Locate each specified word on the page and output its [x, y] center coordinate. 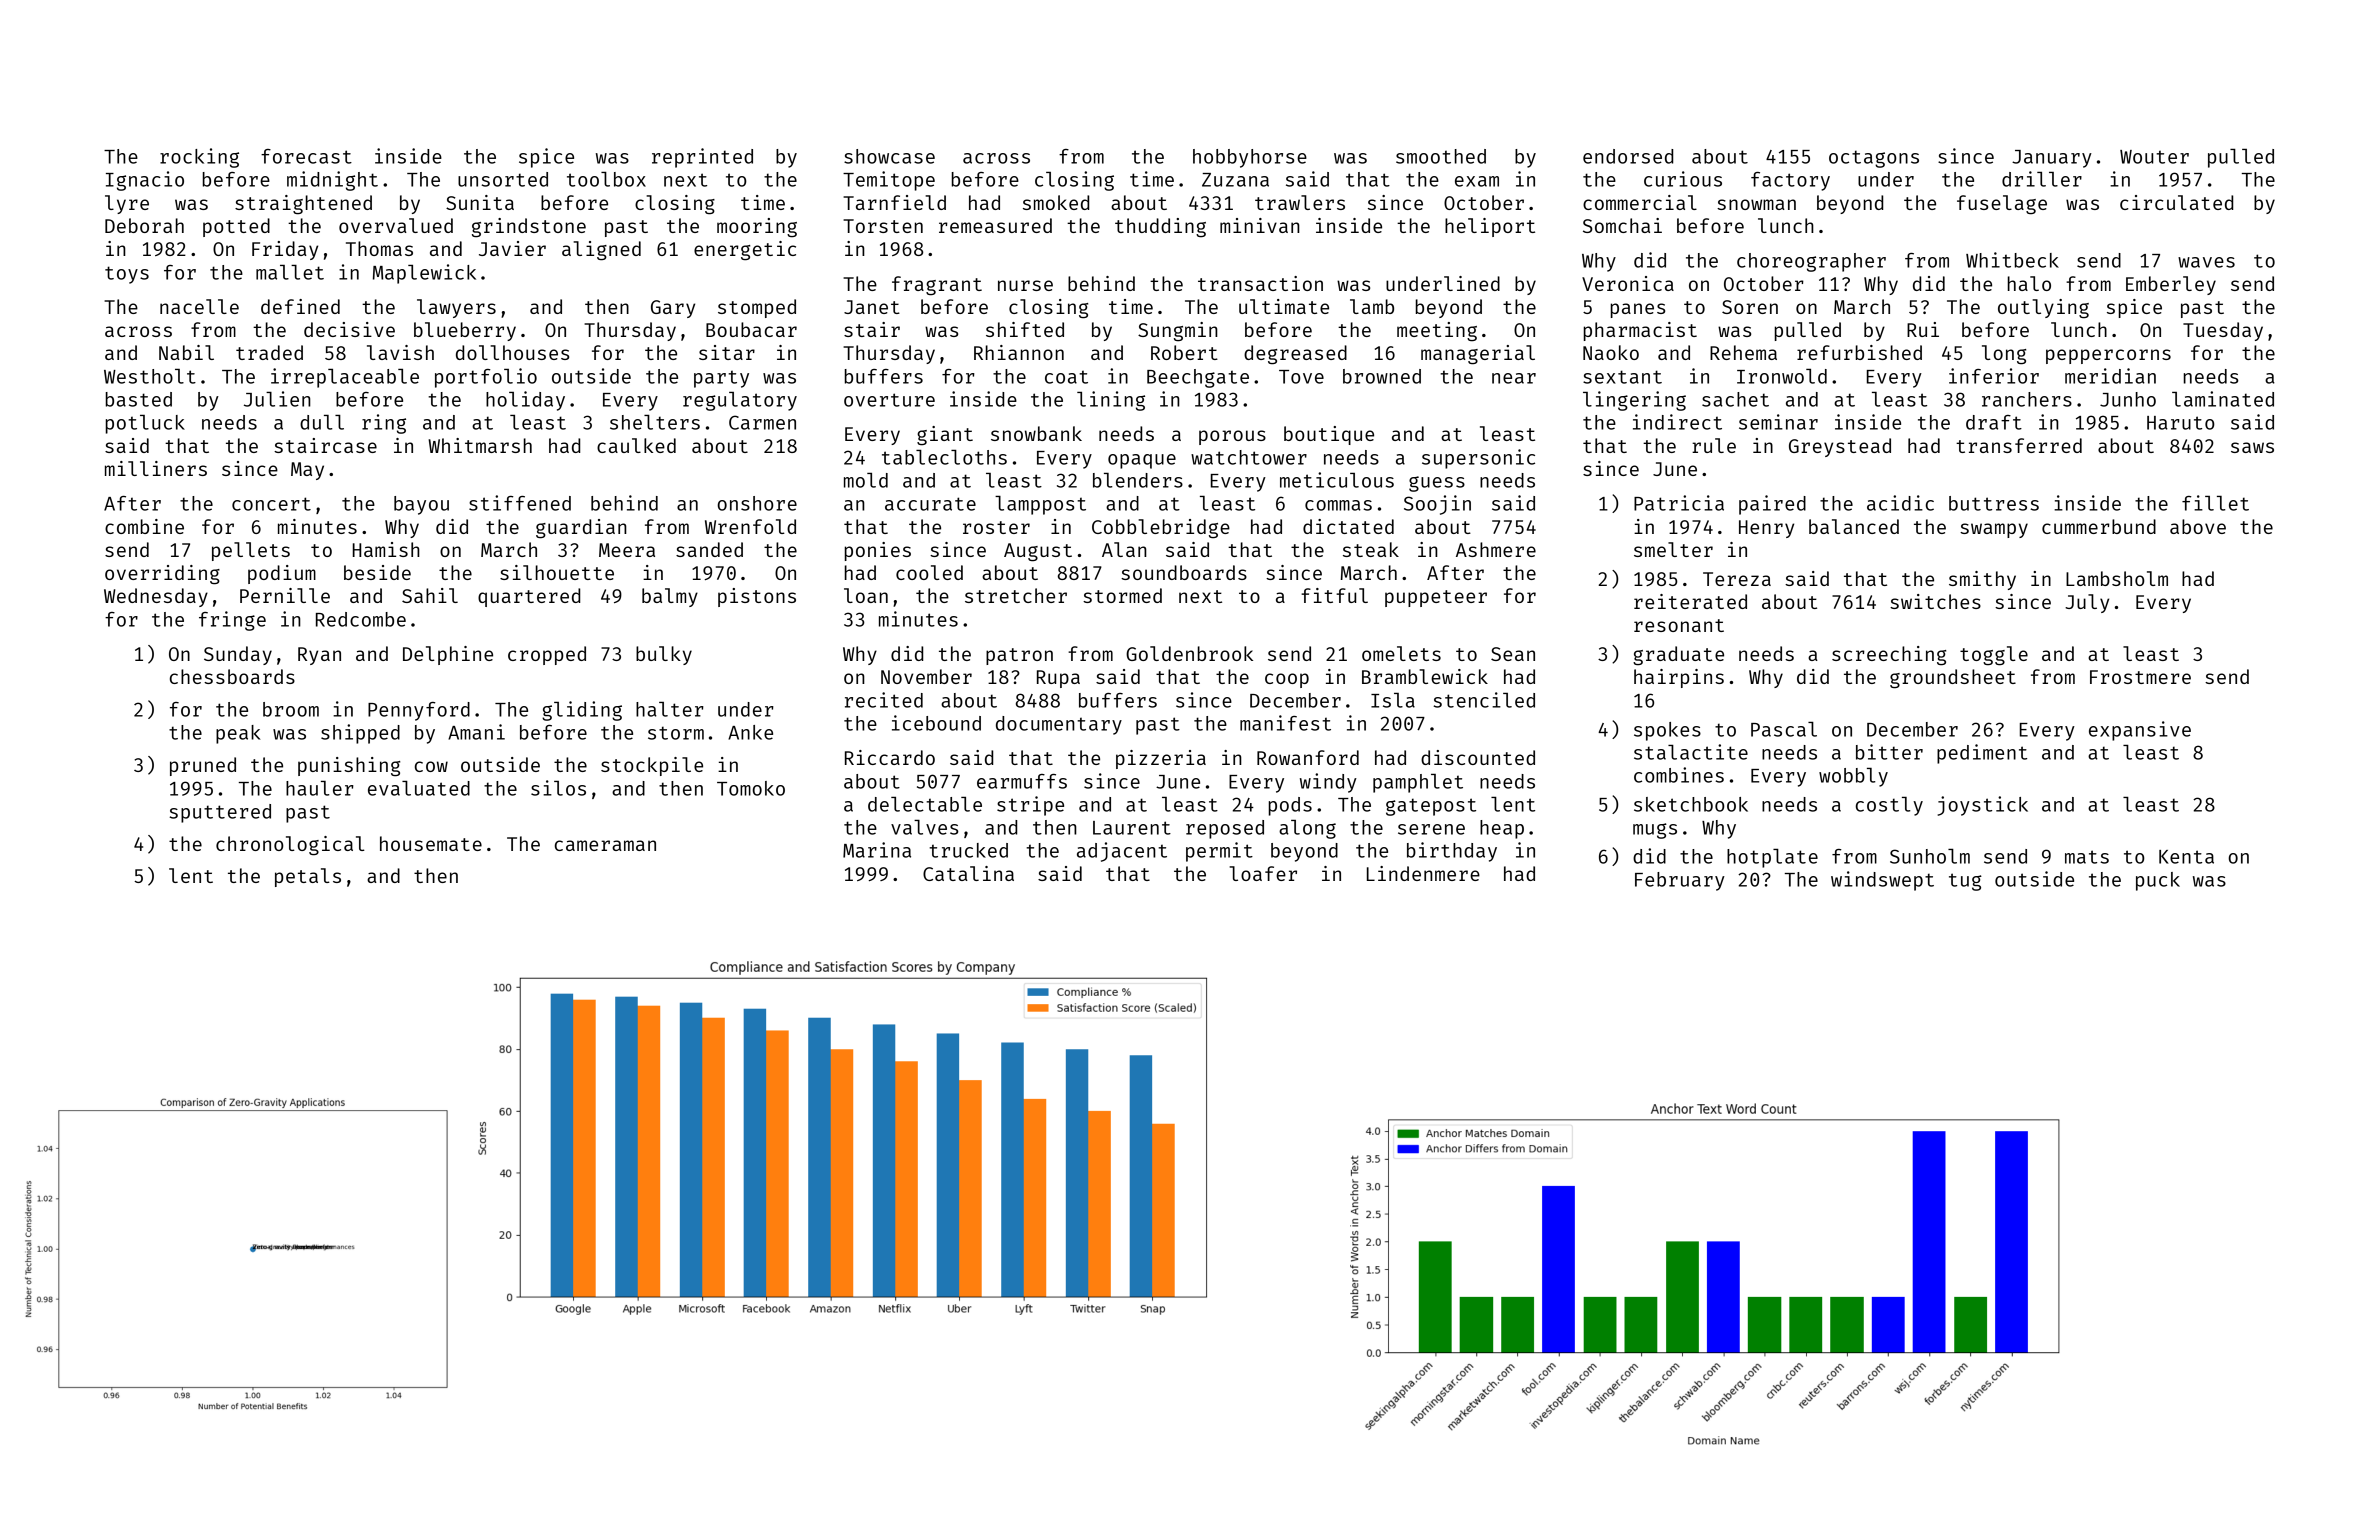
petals [308, 877]
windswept [1882, 881]
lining [1111, 401]
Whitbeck [2012, 260]
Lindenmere [1423, 873]
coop [1287, 680]
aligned [601, 251]
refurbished [1859, 352]
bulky [664, 655]
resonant [1679, 625]
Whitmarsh [480, 445]
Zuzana [1235, 180]
